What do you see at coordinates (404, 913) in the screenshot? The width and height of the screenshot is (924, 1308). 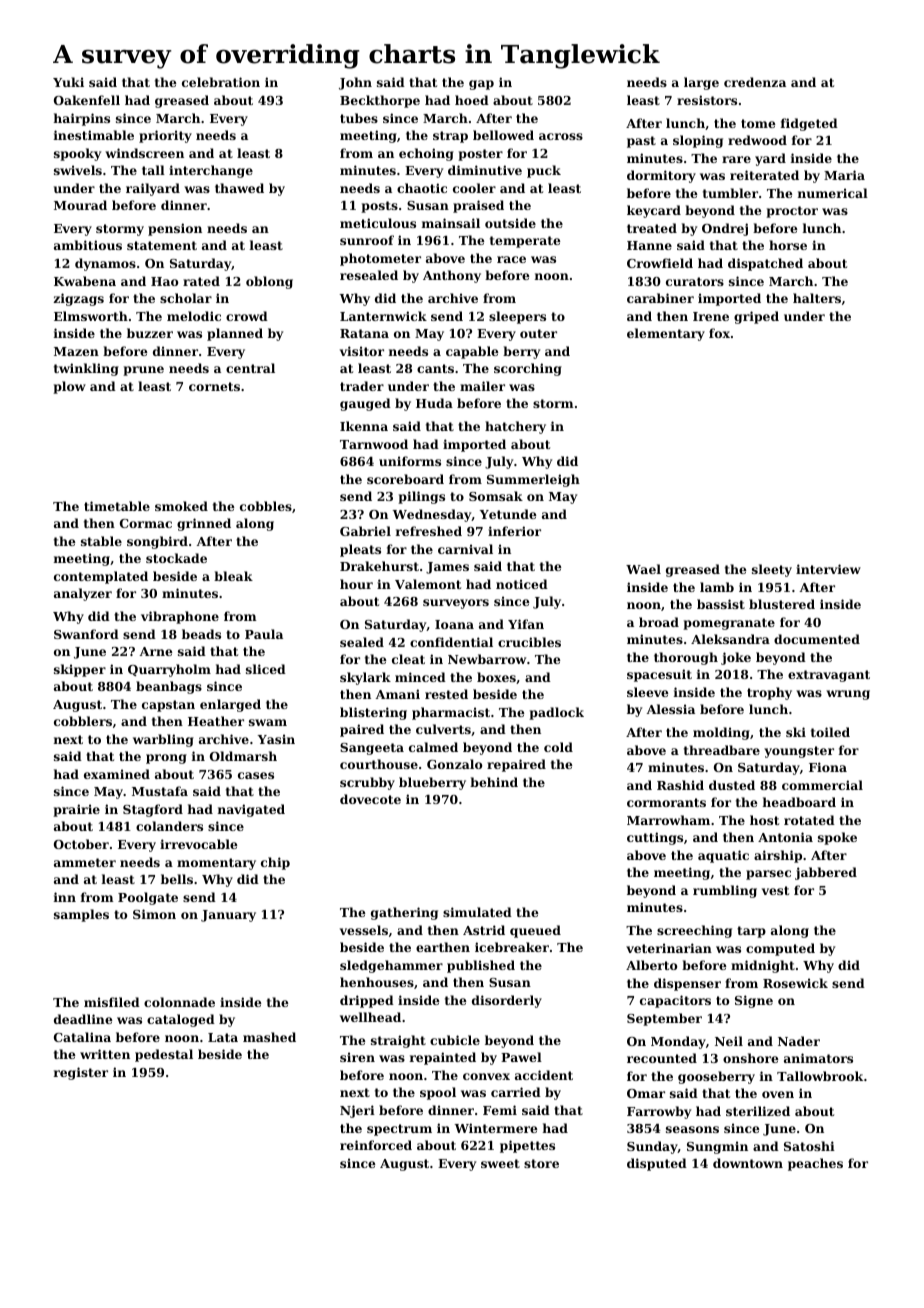 I see `gathering` at bounding box center [404, 913].
